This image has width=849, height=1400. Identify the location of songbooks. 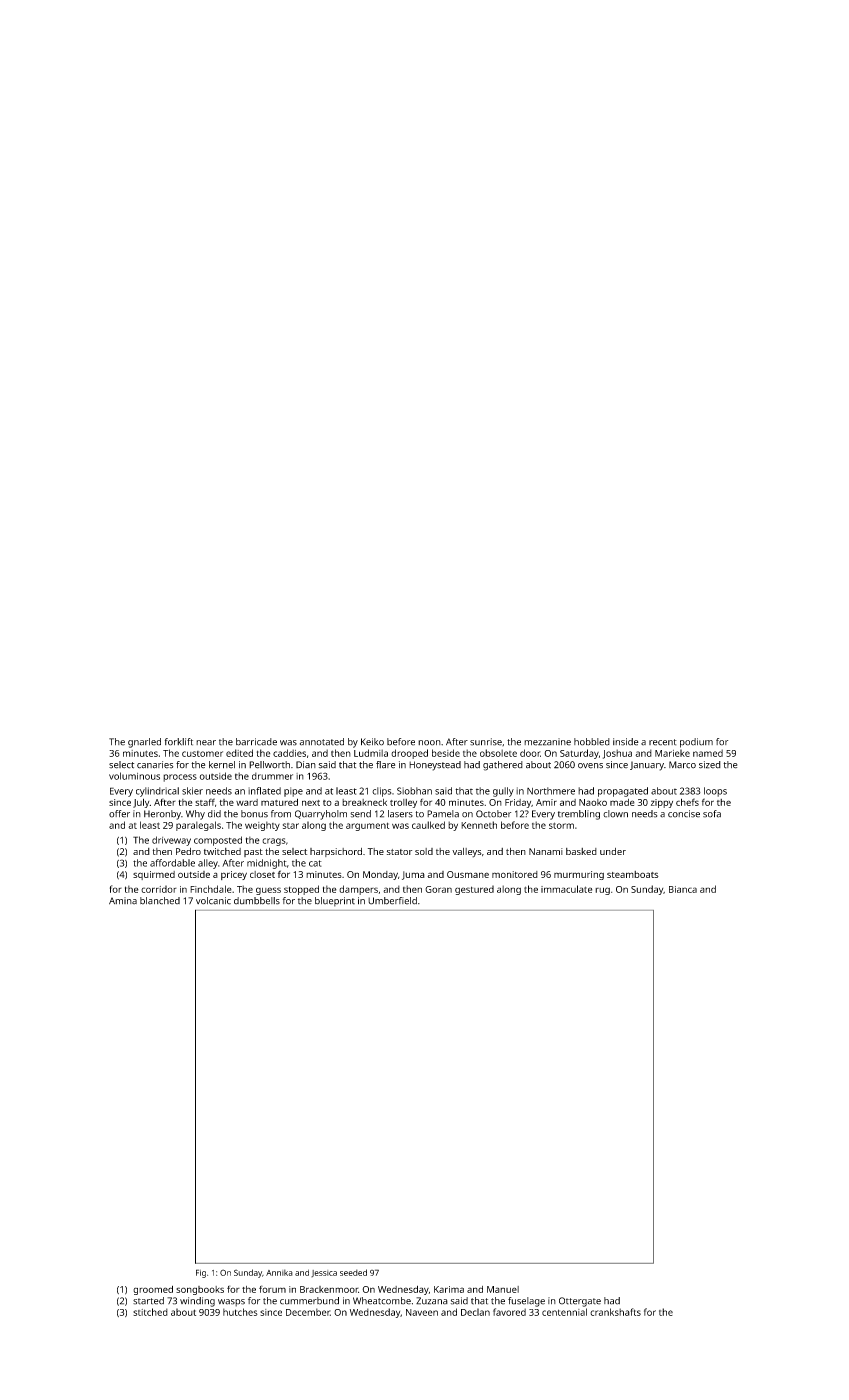
(200, 1290).
